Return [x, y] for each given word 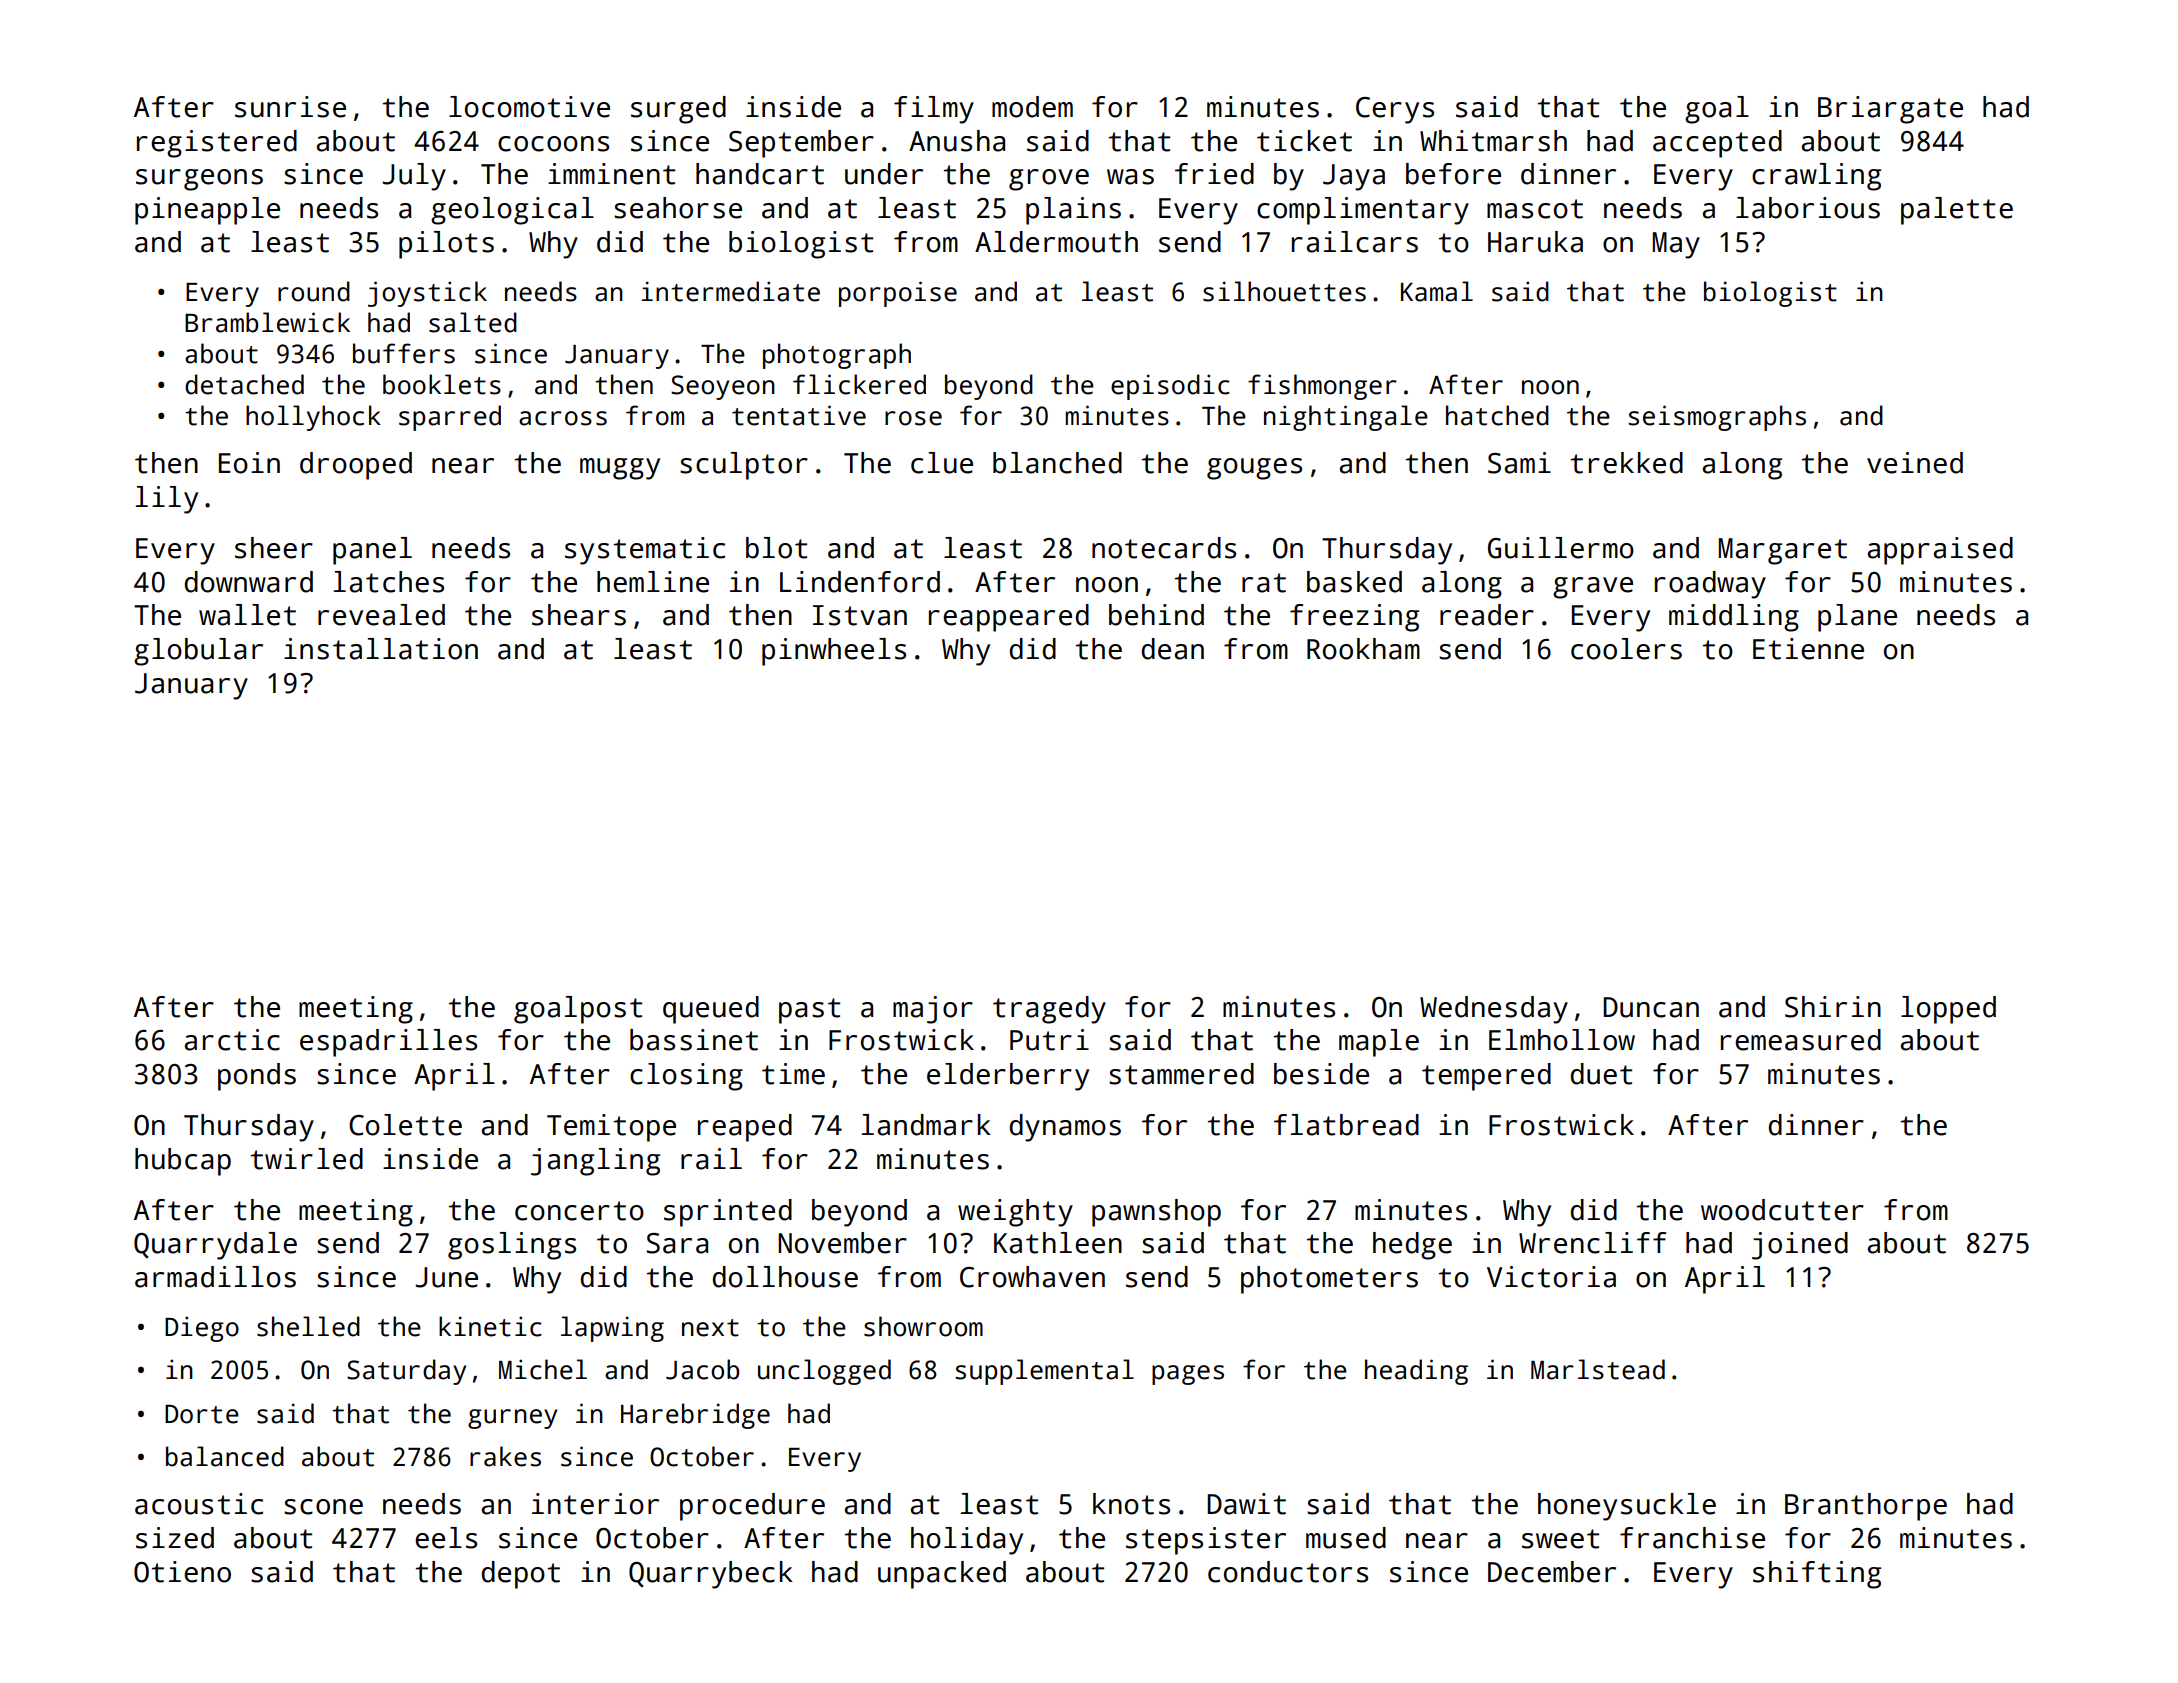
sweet [1560, 1539]
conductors [1288, 1572]
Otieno [182, 1572]
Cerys [1395, 110]
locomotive [529, 107]
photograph [837, 356]
